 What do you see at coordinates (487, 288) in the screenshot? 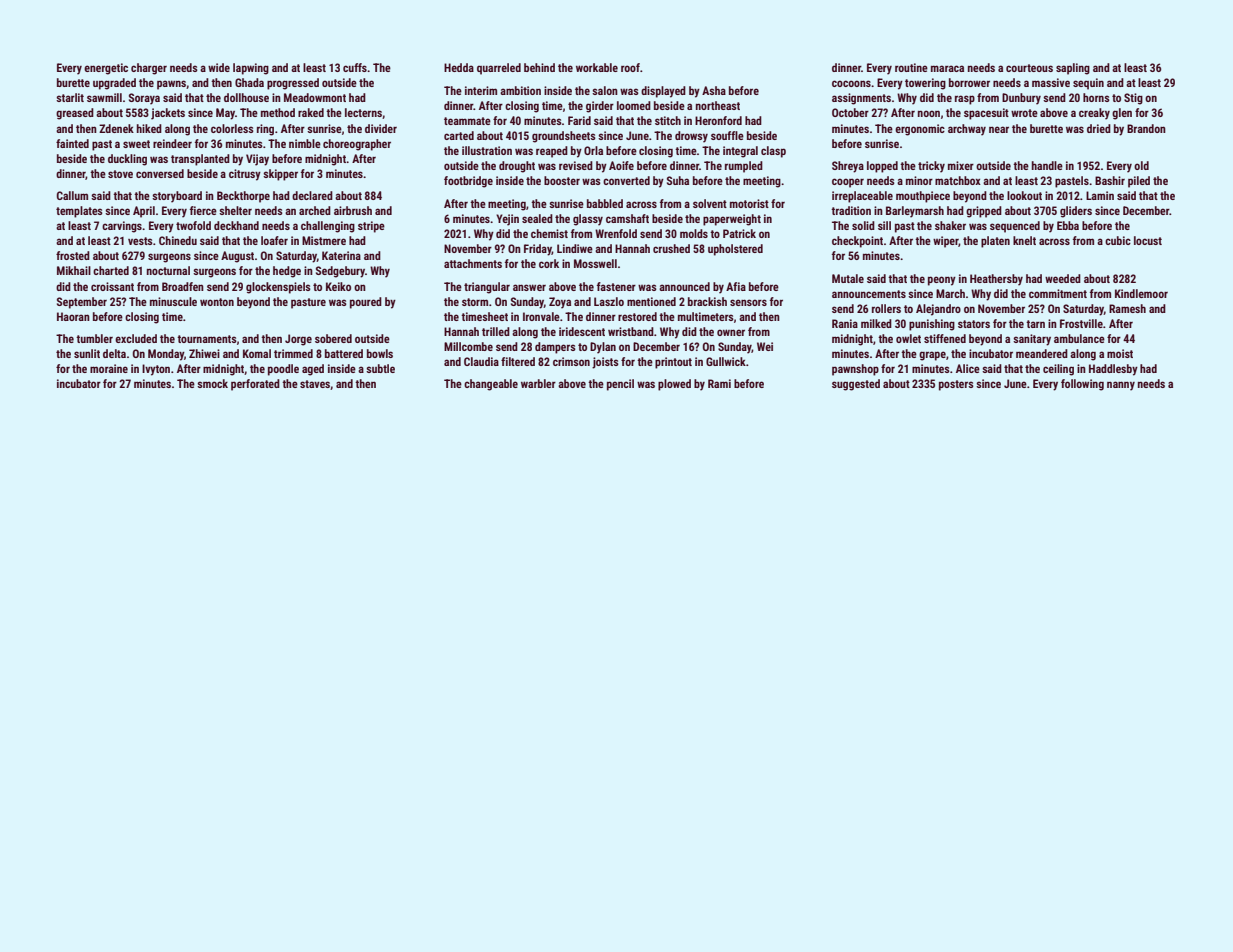
I see `triangular` at bounding box center [487, 288].
